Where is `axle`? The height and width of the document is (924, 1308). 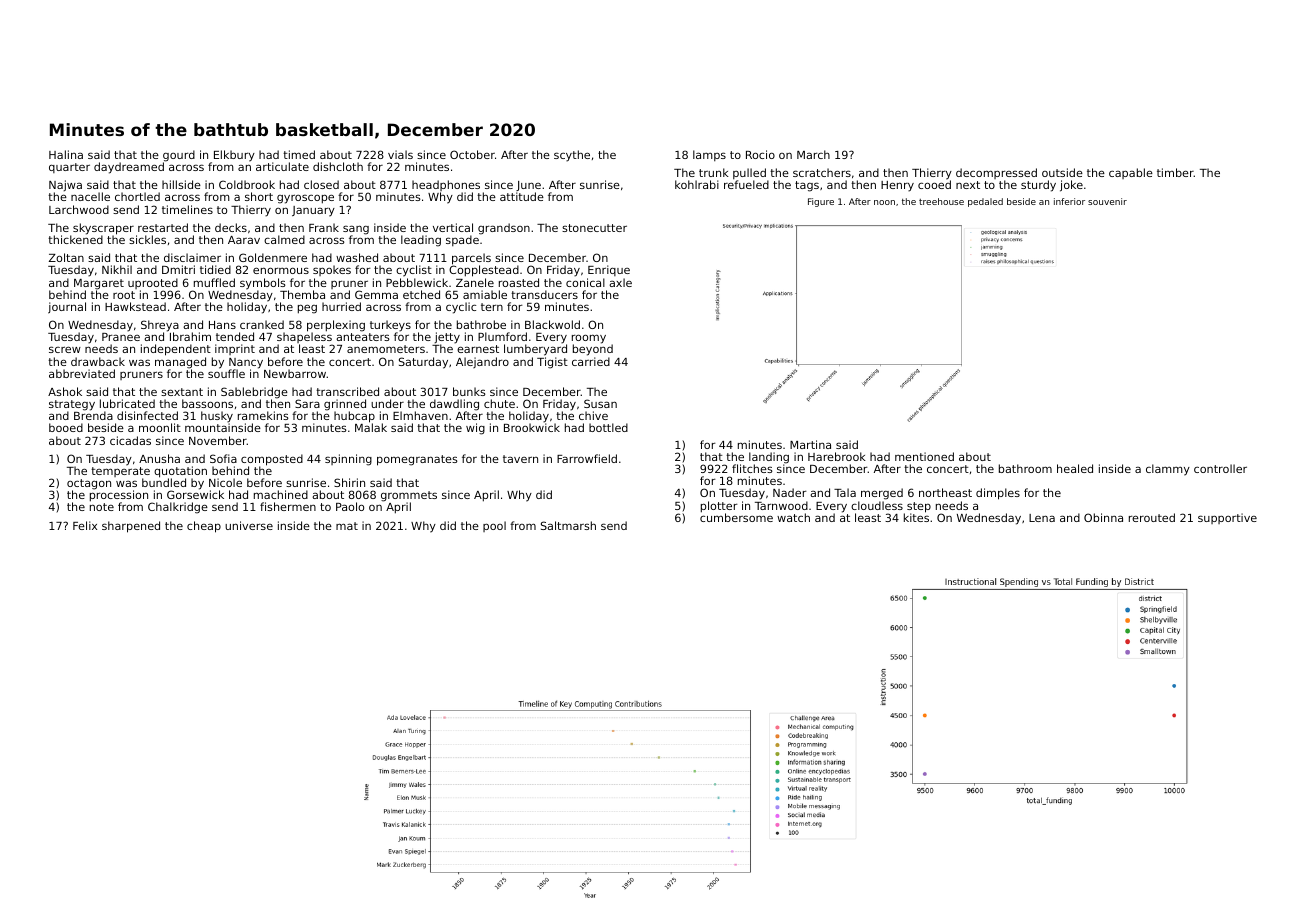 axle is located at coordinates (620, 282).
